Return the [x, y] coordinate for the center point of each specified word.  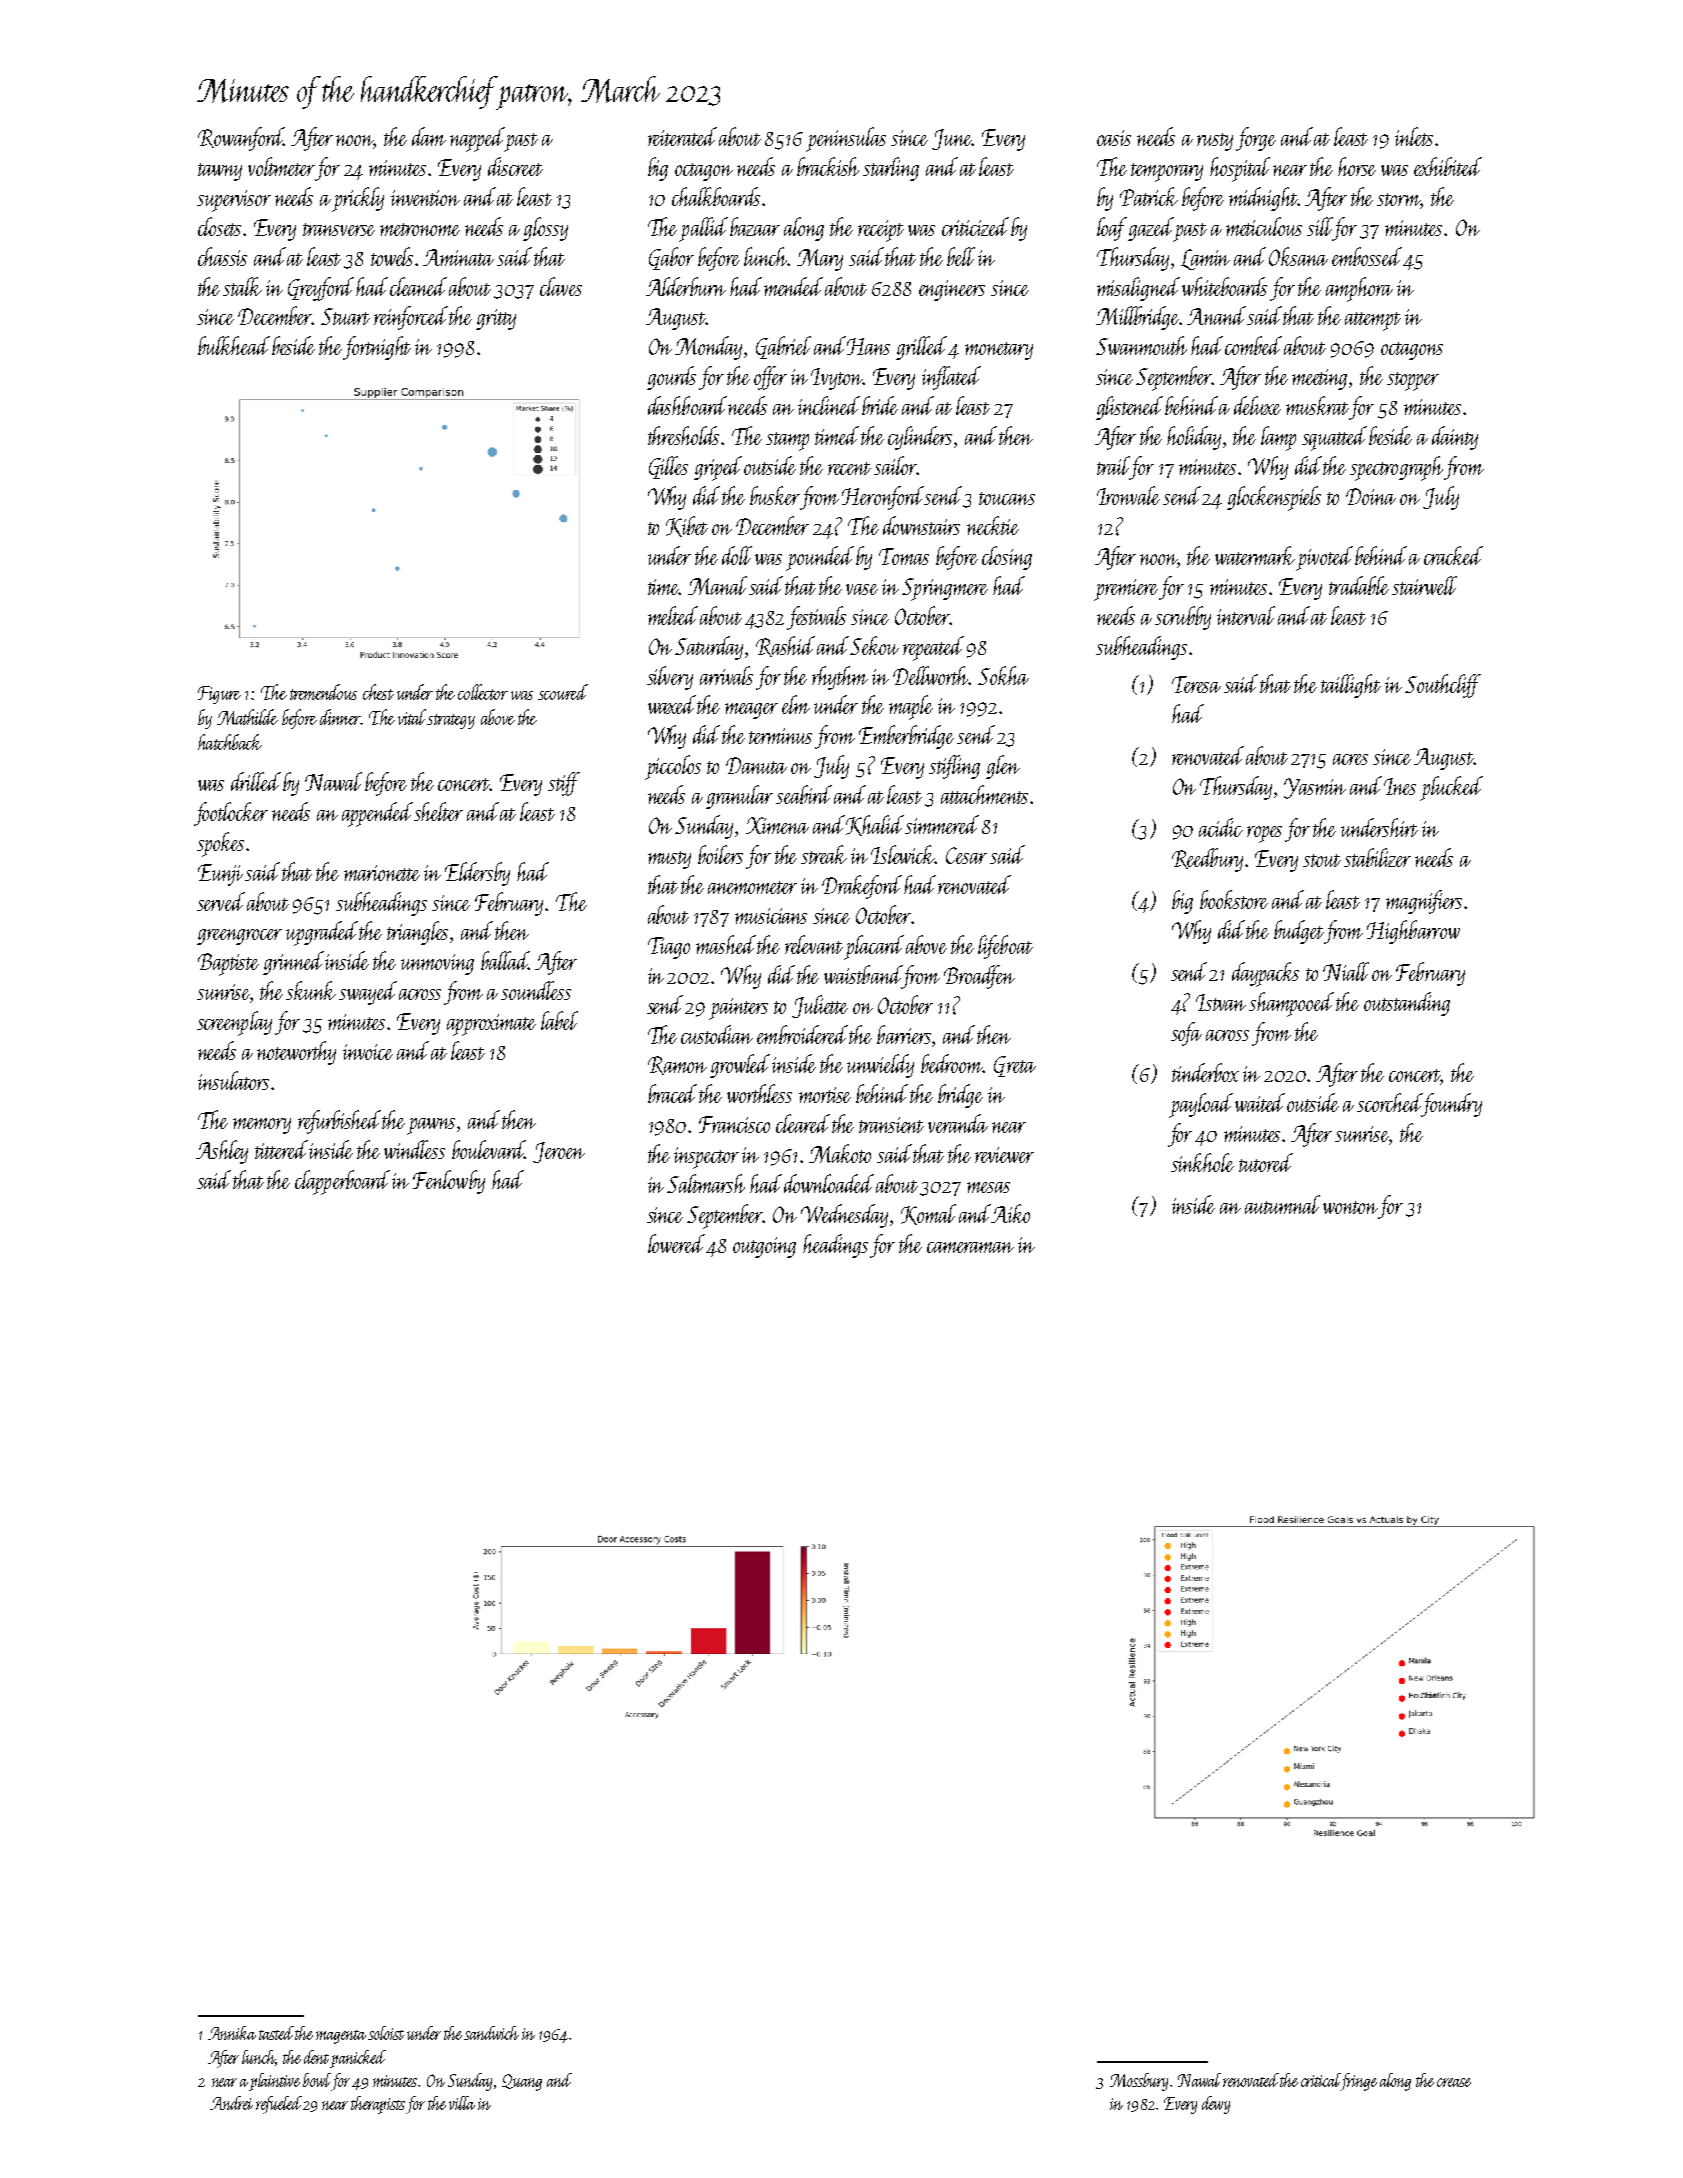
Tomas [904, 556]
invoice [368, 1052]
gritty [496, 319]
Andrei [231, 2103]
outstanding [1407, 1004]
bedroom [952, 1063]
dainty [1455, 438]
